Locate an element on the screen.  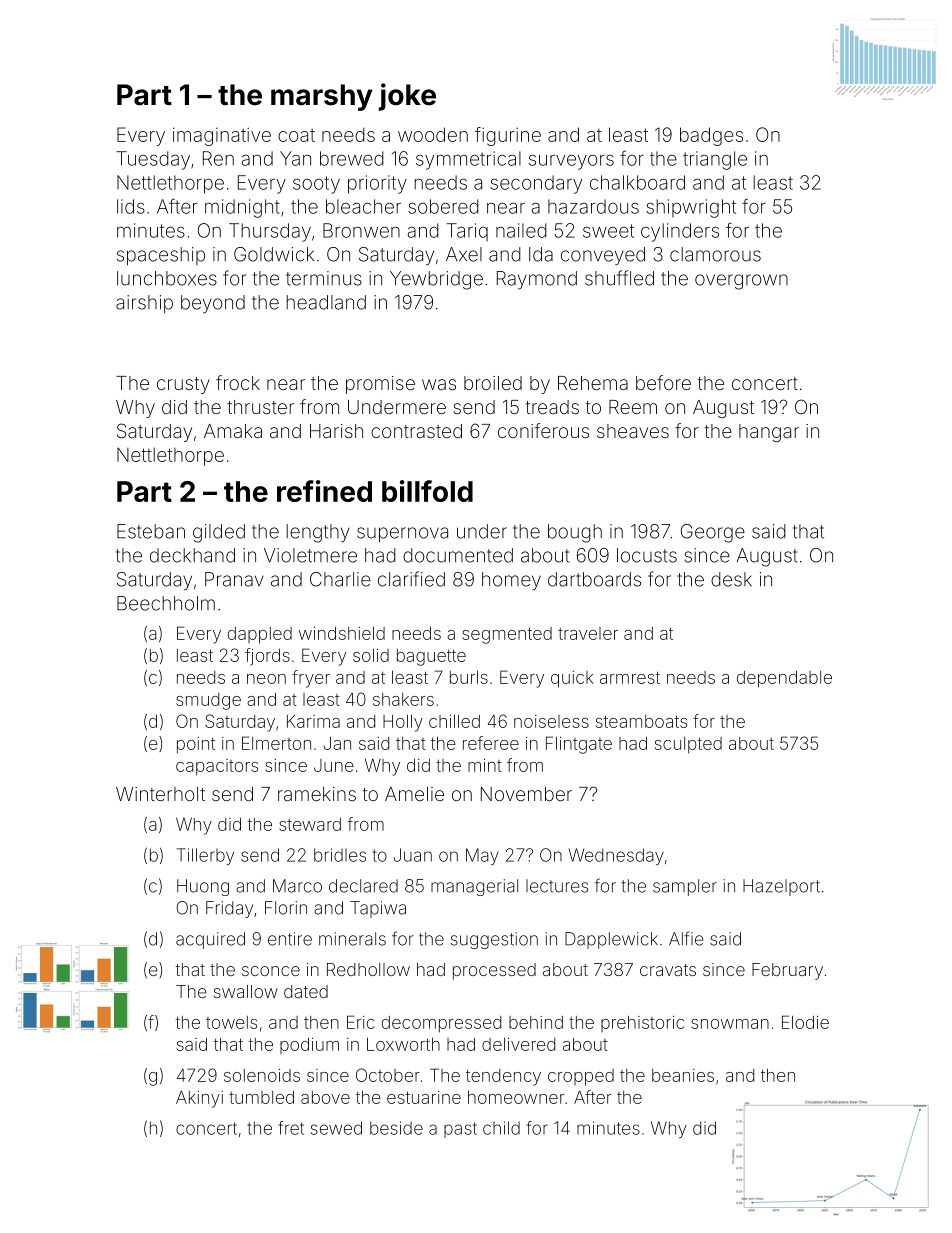
Esteban is located at coordinates (151, 531).
